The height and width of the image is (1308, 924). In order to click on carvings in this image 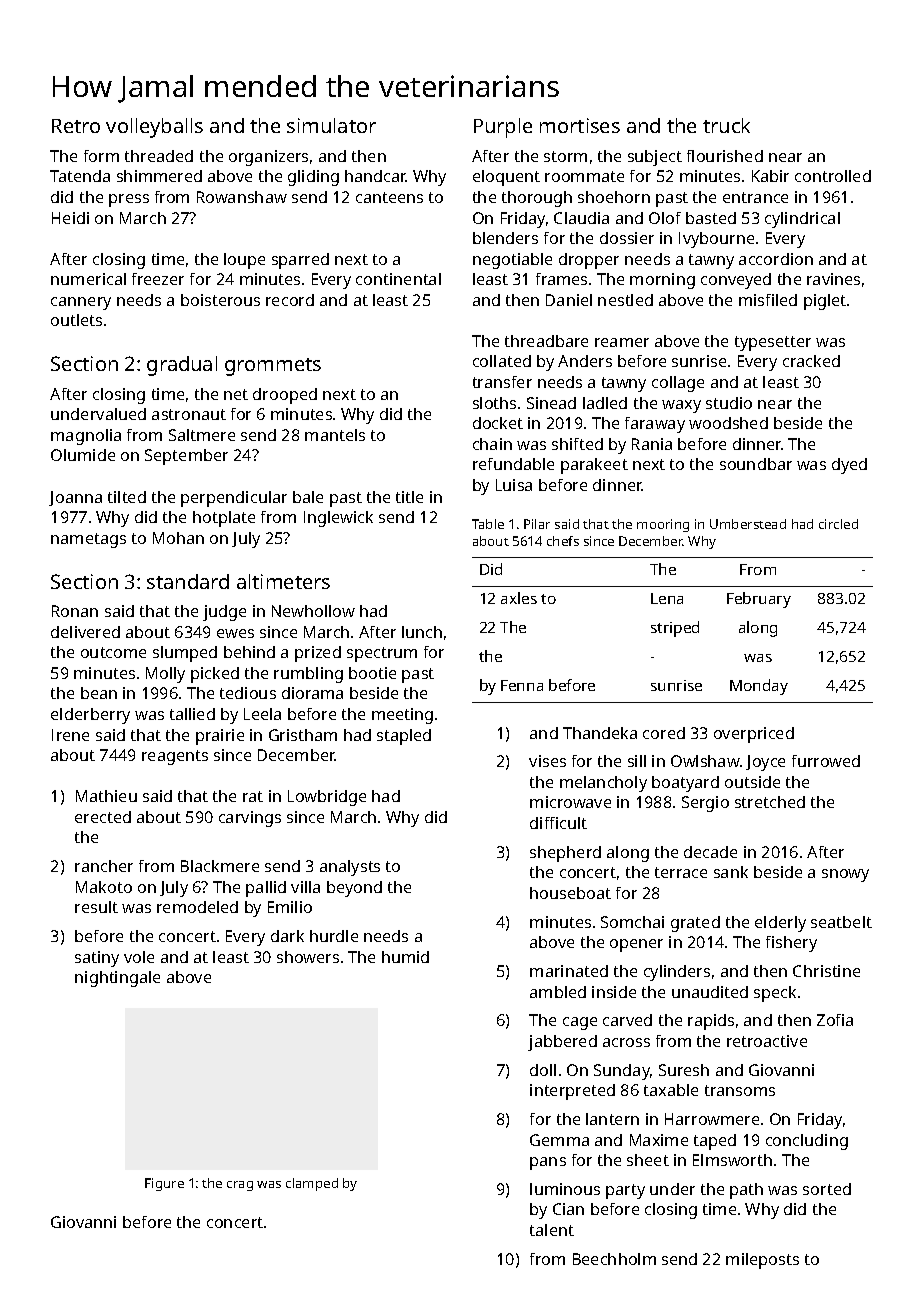, I will do `click(250, 819)`.
